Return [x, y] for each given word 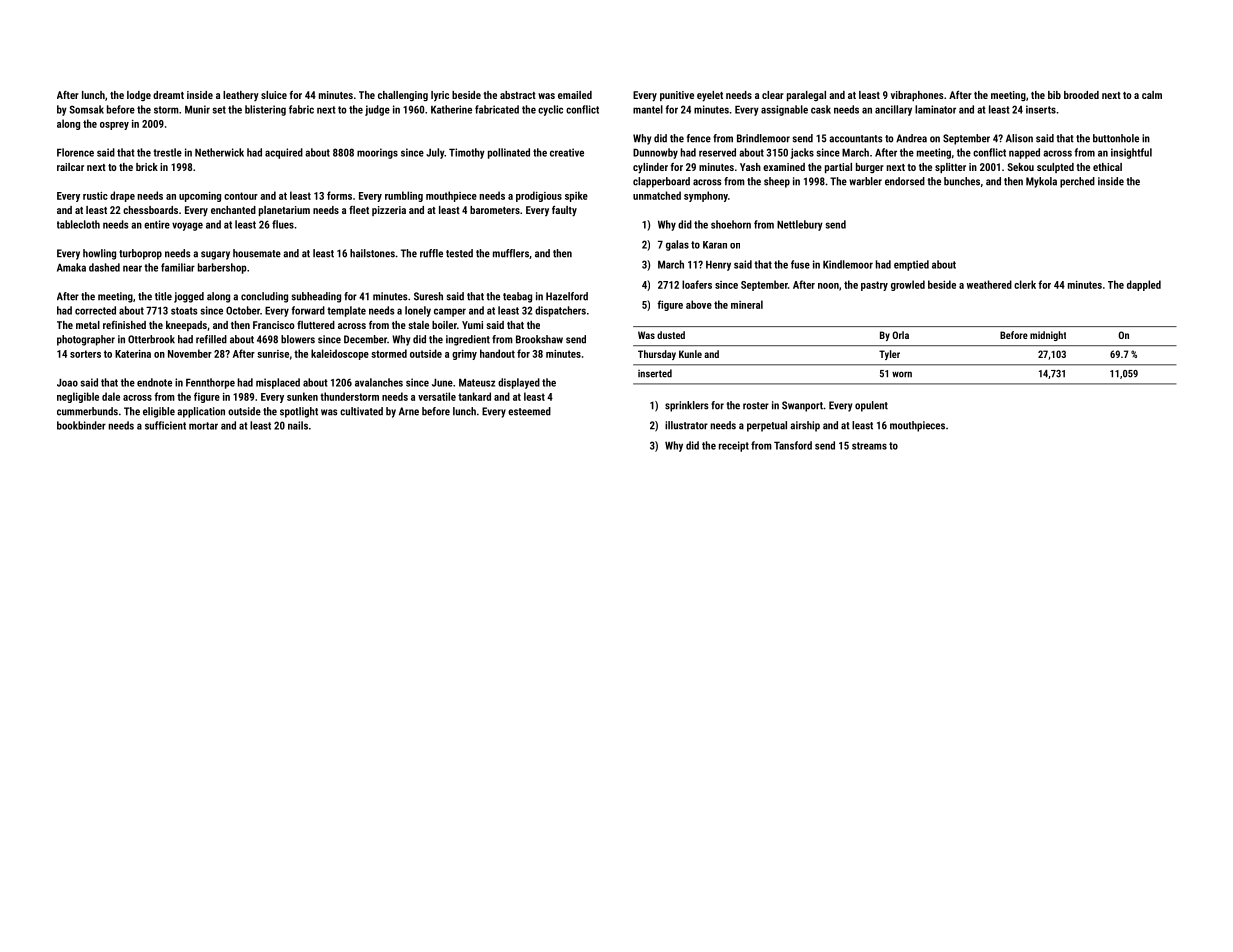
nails [298, 425]
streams [869, 446]
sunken [302, 396]
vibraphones [917, 96]
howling [99, 254]
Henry [718, 265]
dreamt [168, 95]
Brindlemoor [763, 138]
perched [1077, 182]
